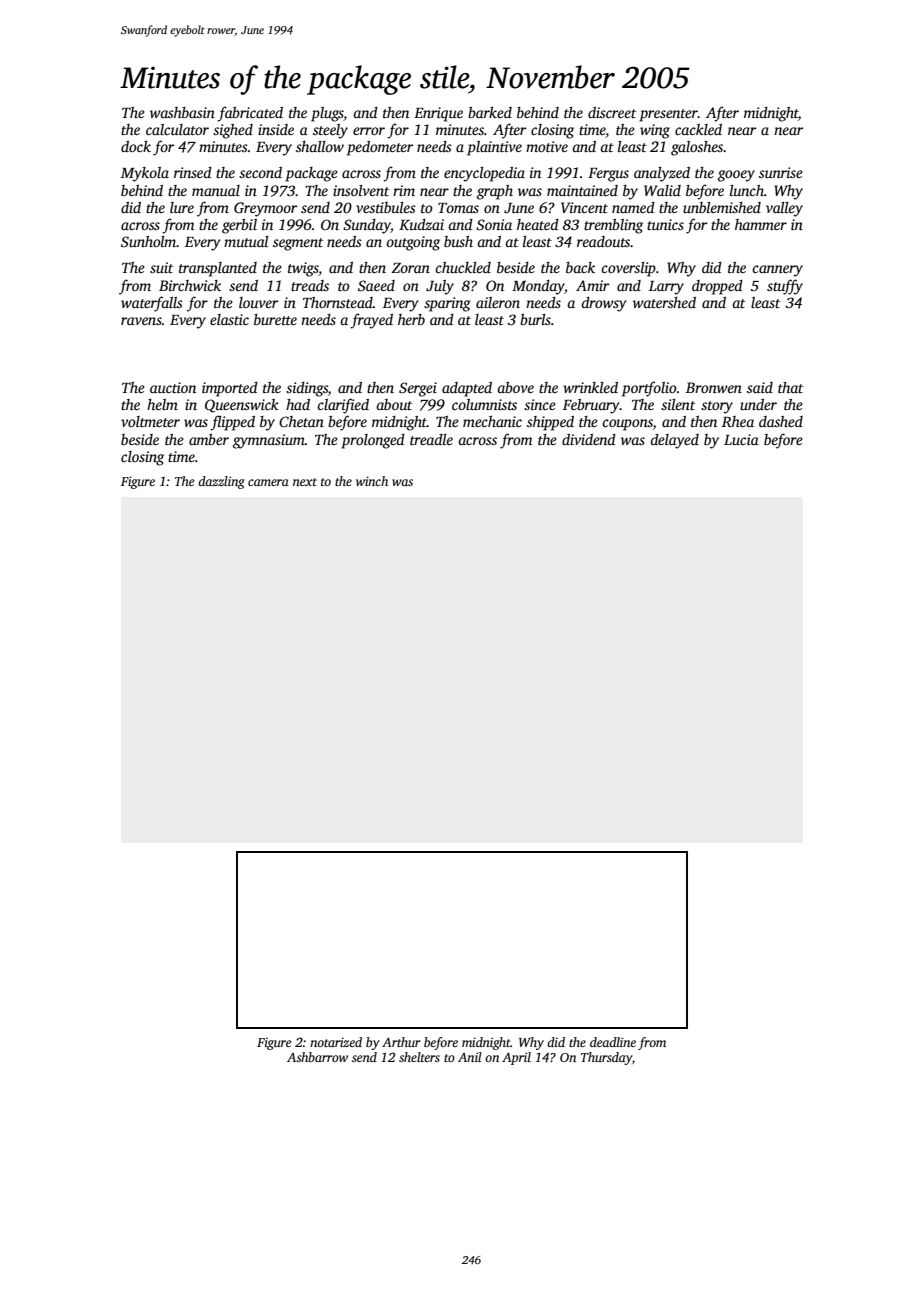  What do you see at coordinates (372, 481) in the document?
I see `winch` at bounding box center [372, 481].
